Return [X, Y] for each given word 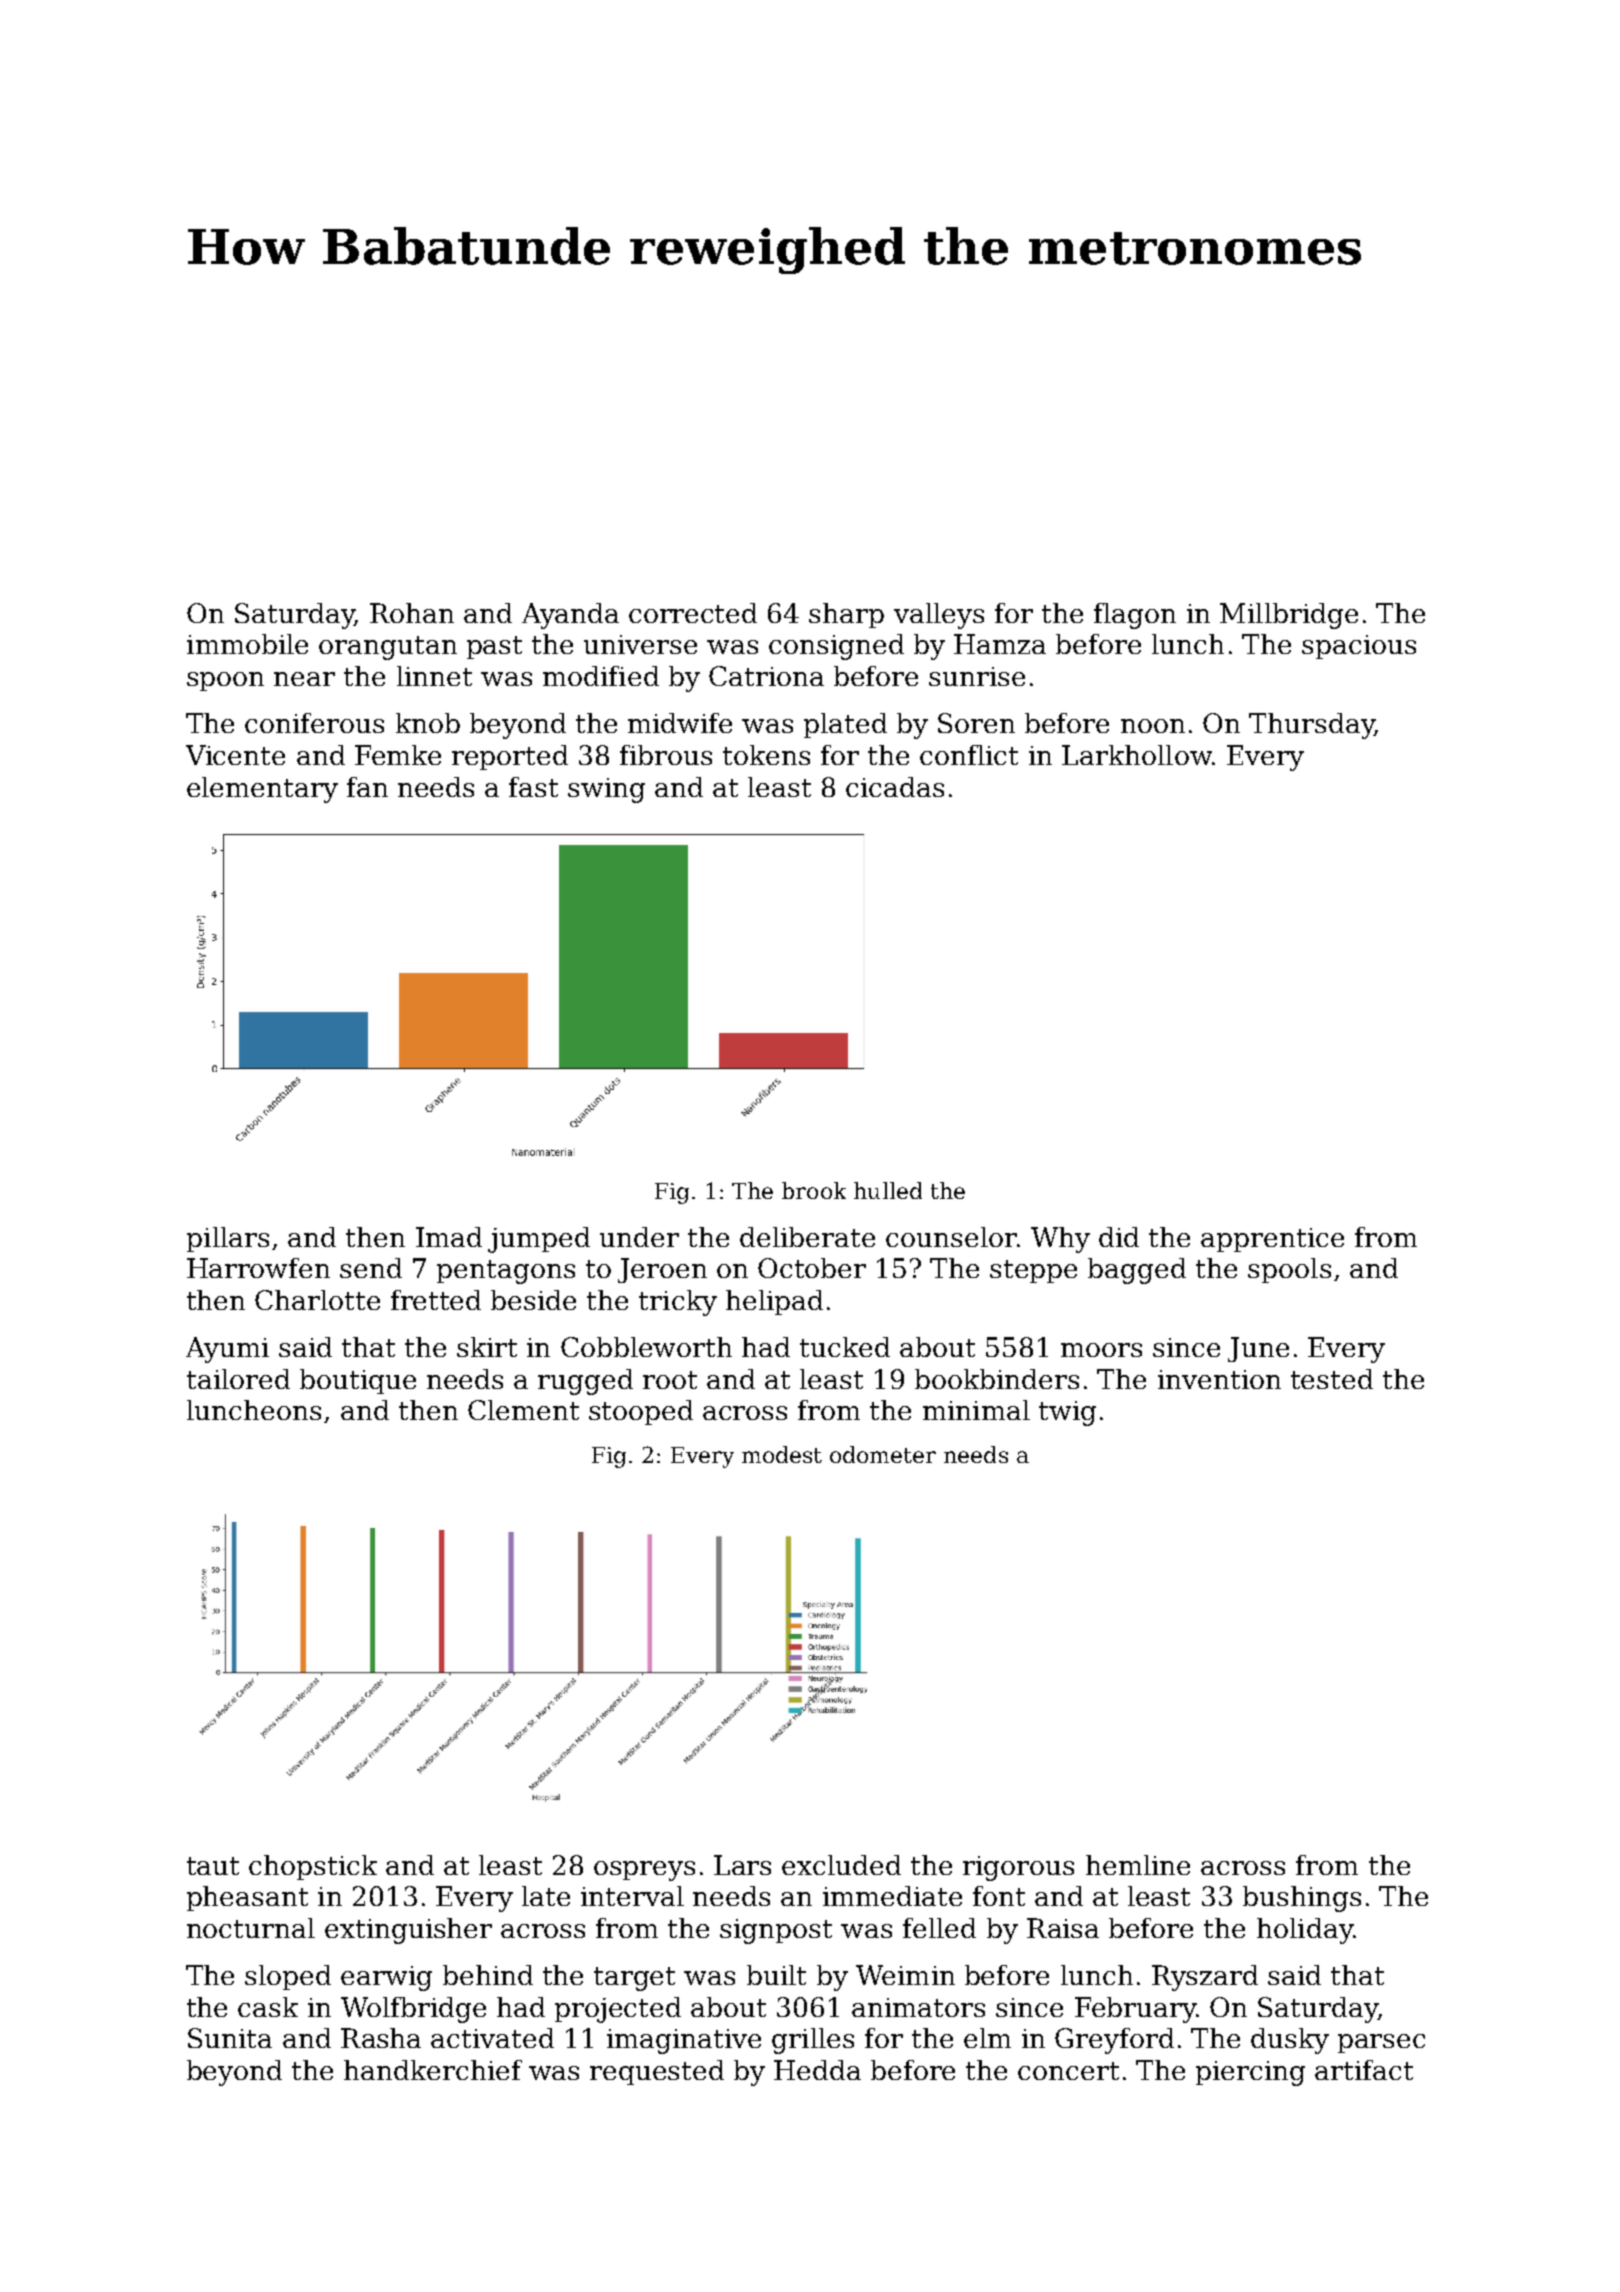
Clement [523, 1410]
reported [510, 757]
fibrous [666, 755]
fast [533, 787]
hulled [888, 1190]
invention [1219, 1379]
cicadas [895, 787]
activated [492, 2038]
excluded [841, 1865]
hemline [1138, 1865]
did [1119, 1237]
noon [1153, 726]
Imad [449, 1237]
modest [782, 1454]
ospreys [644, 1871]
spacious [1359, 647]
